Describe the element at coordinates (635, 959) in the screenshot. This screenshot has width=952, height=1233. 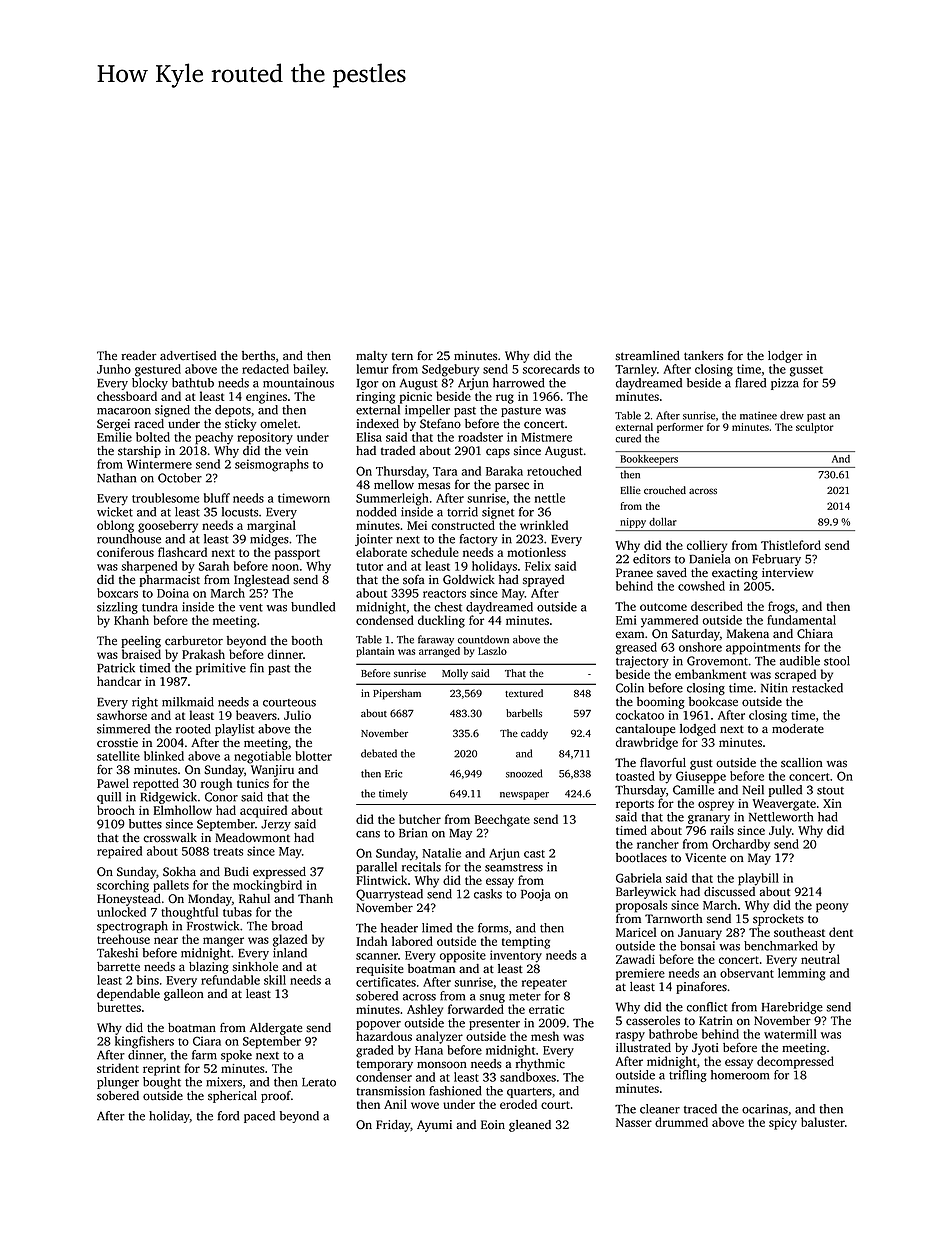
I see `Zawadi` at that location.
